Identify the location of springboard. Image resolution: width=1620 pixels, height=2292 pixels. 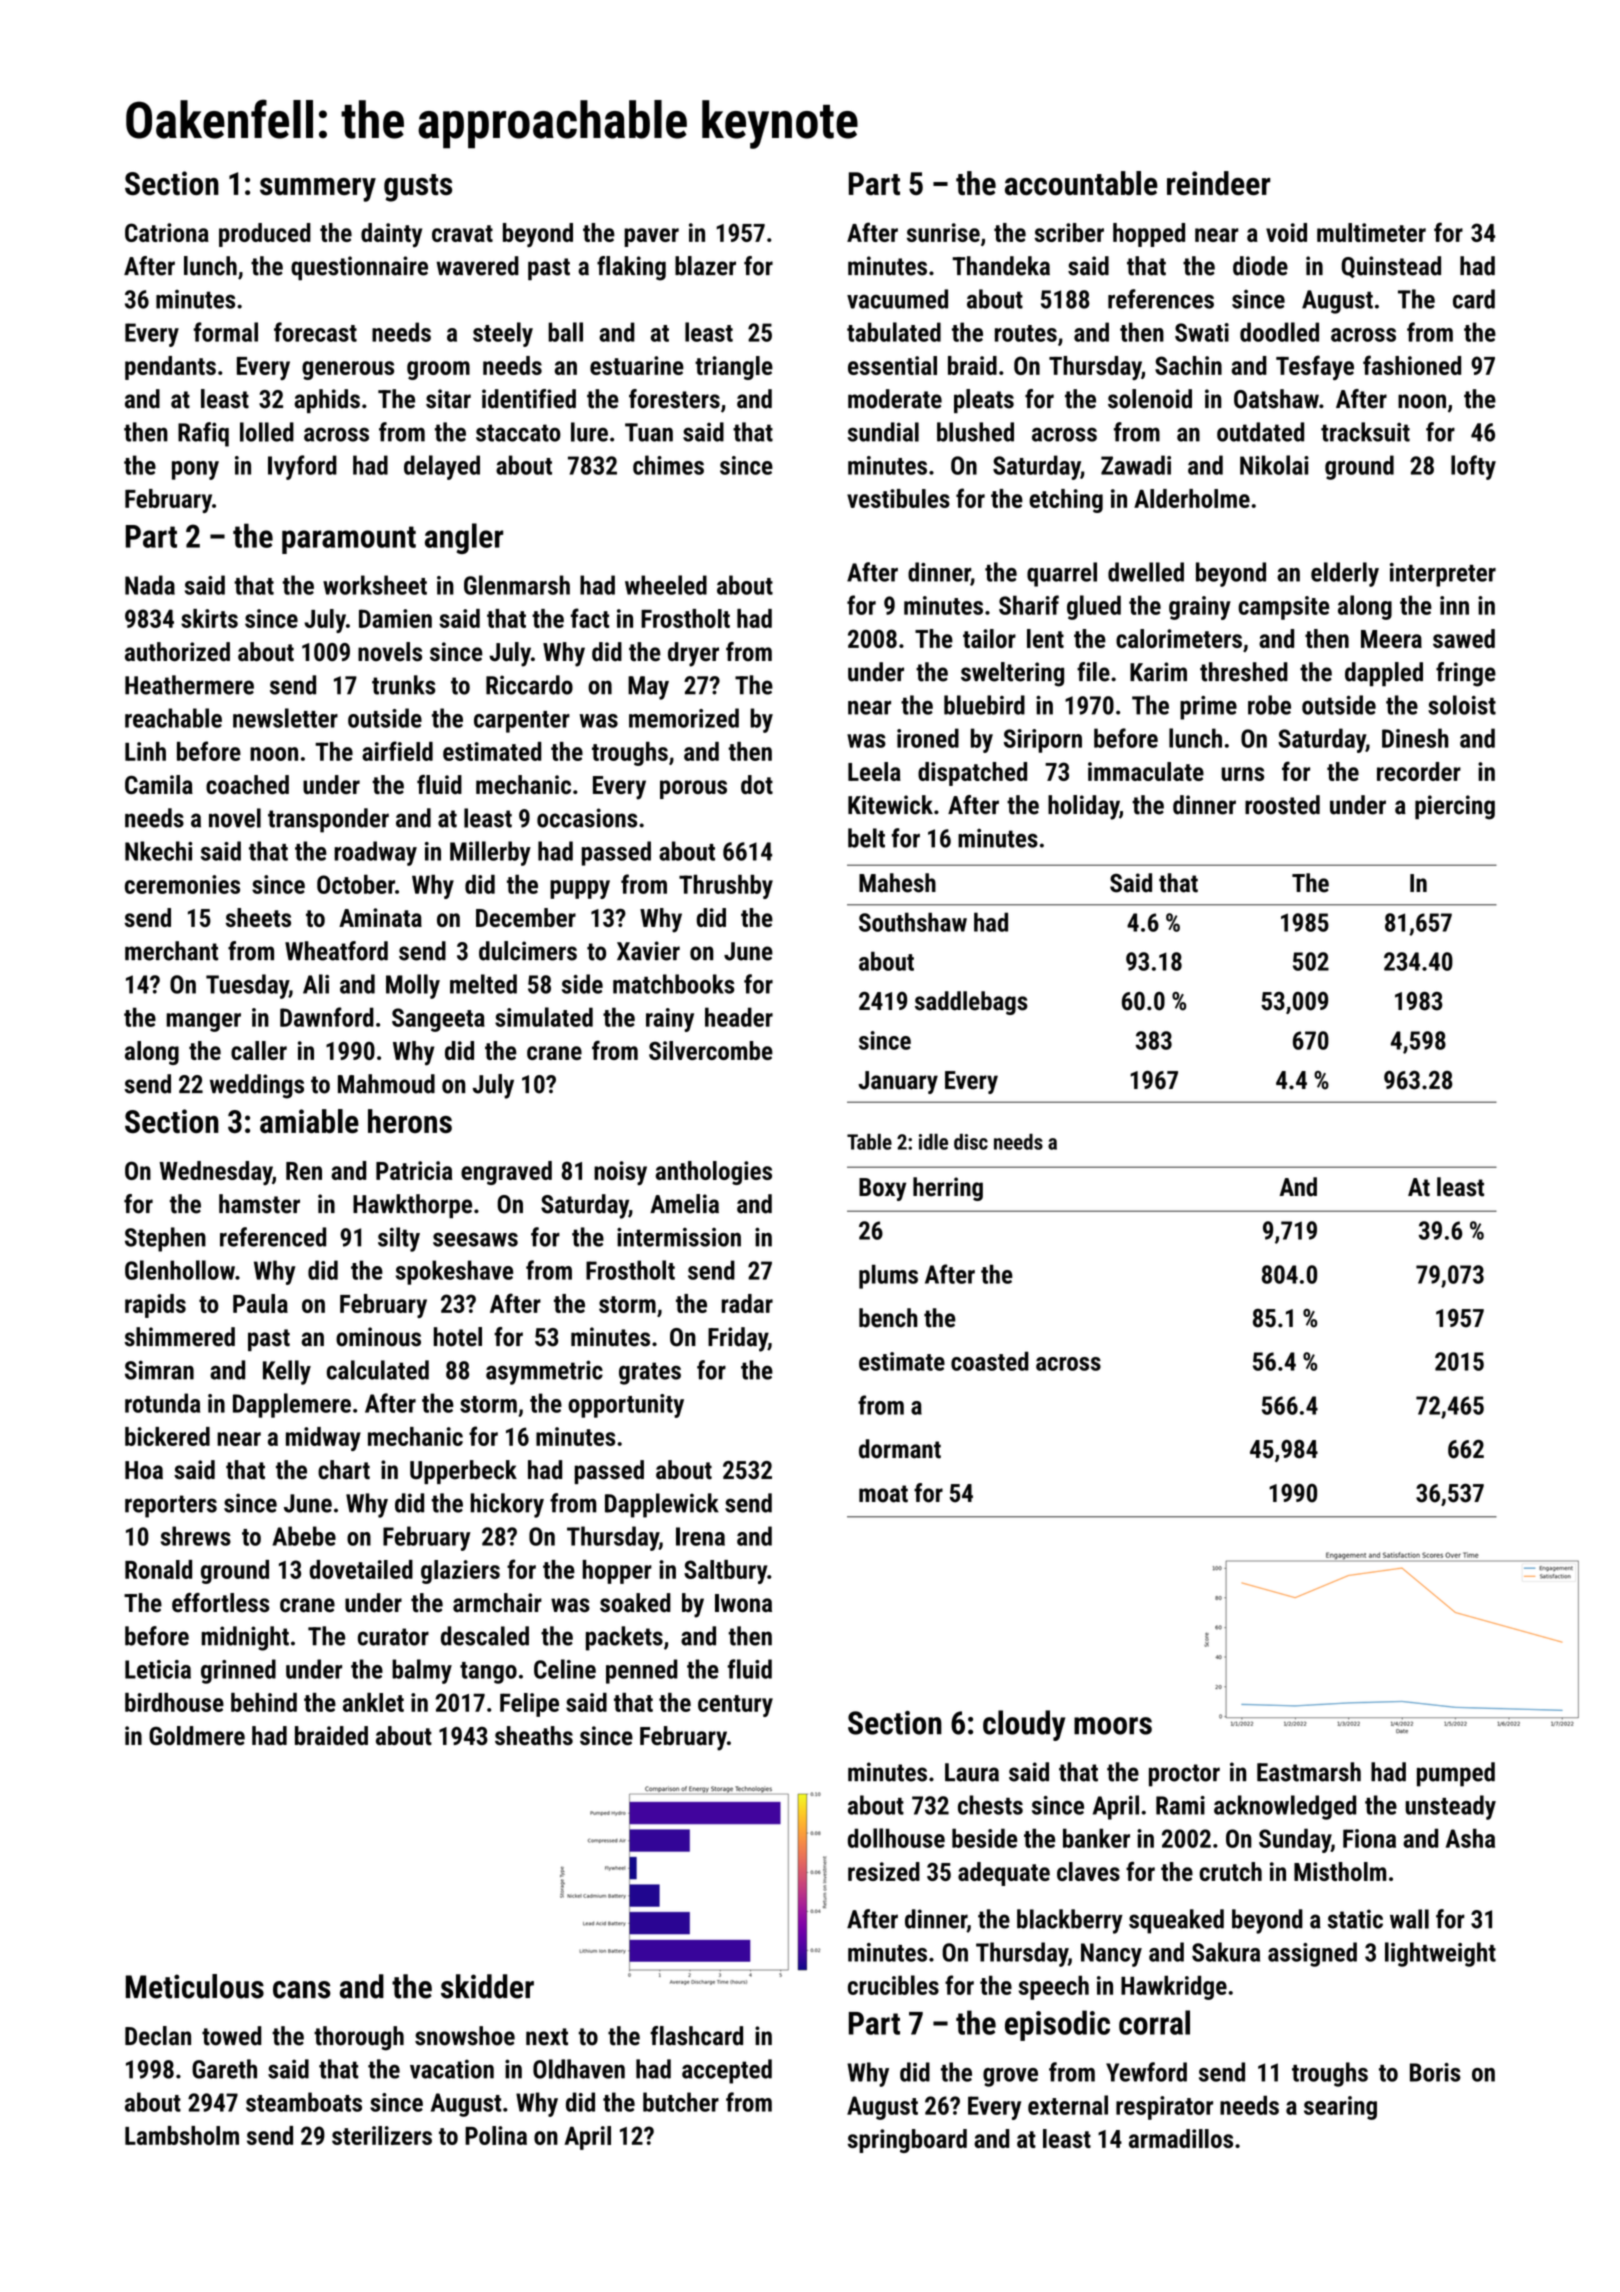
(907, 2141).
